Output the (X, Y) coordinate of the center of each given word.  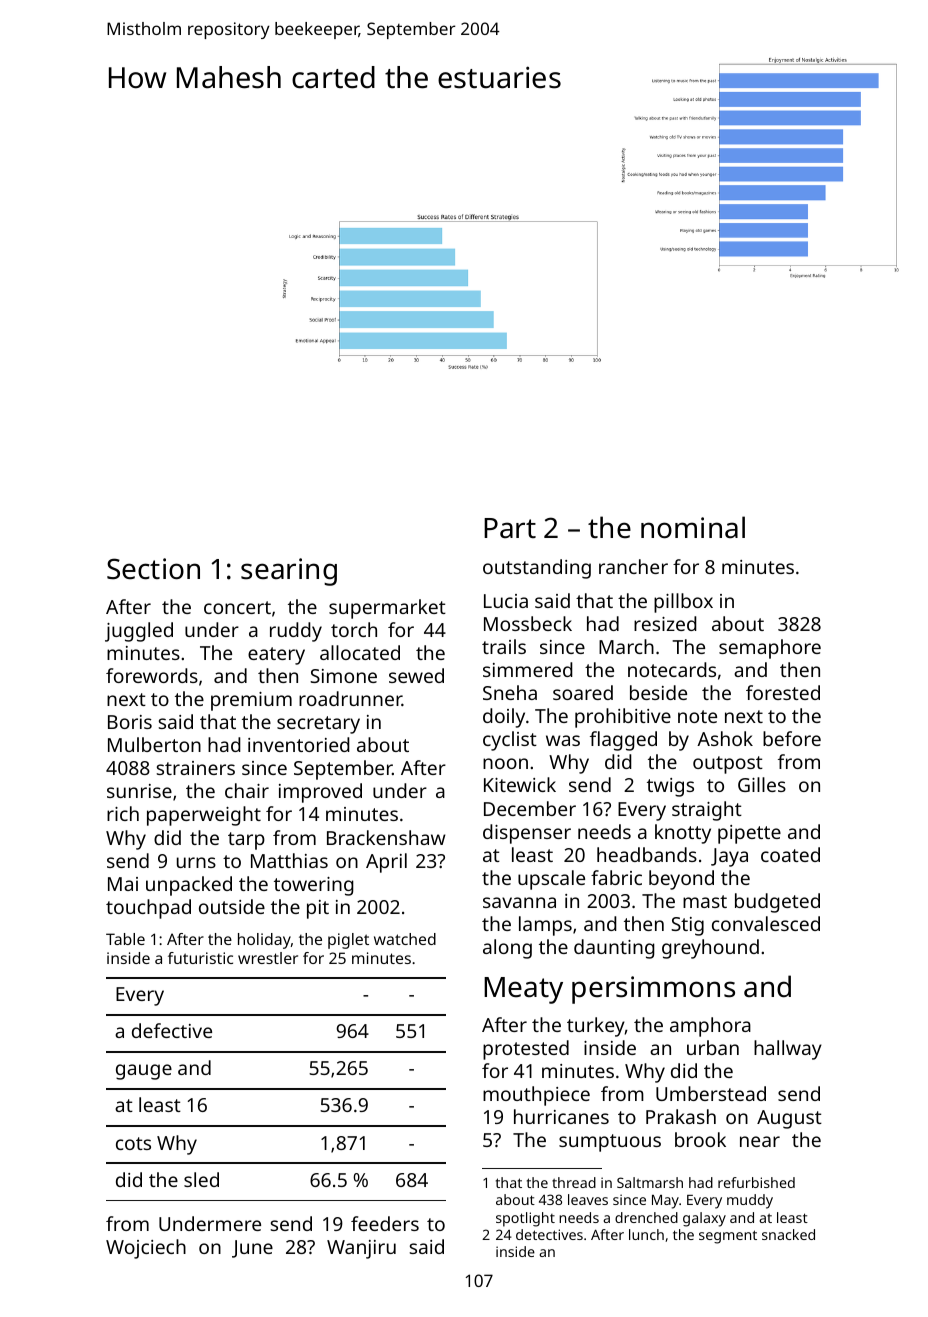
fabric (616, 877)
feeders (385, 1223)
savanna (519, 902)
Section (153, 569)
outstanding (537, 569)
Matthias (289, 860)
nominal (693, 527)
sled (201, 1179)
